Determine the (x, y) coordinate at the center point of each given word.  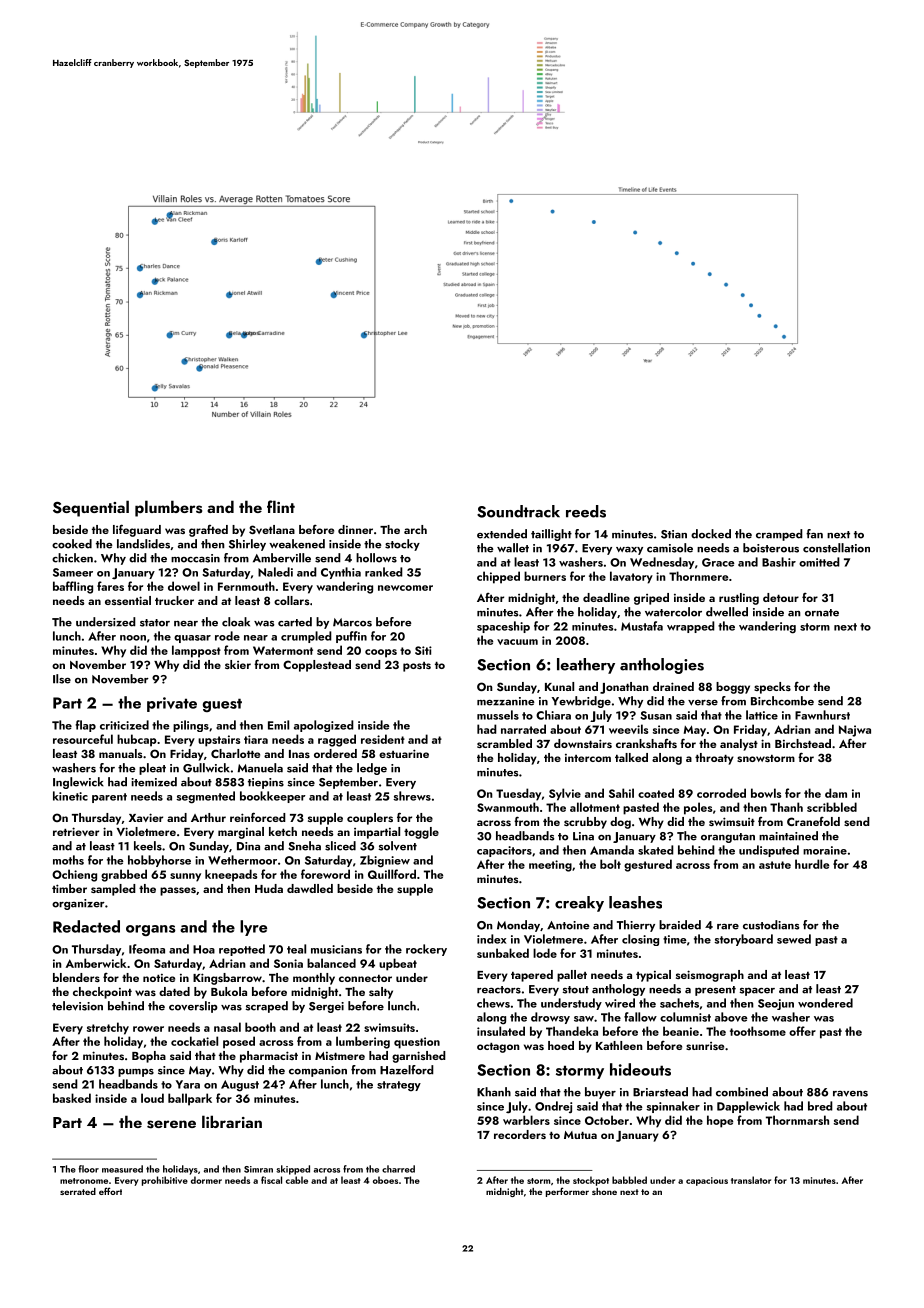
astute (775, 865)
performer (567, 1192)
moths (68, 860)
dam (836, 793)
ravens (850, 1094)
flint (281, 506)
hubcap (137, 740)
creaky (579, 904)
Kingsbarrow (227, 979)
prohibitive (165, 1181)
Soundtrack (518, 511)
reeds (586, 511)
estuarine (404, 753)
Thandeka (572, 1031)
